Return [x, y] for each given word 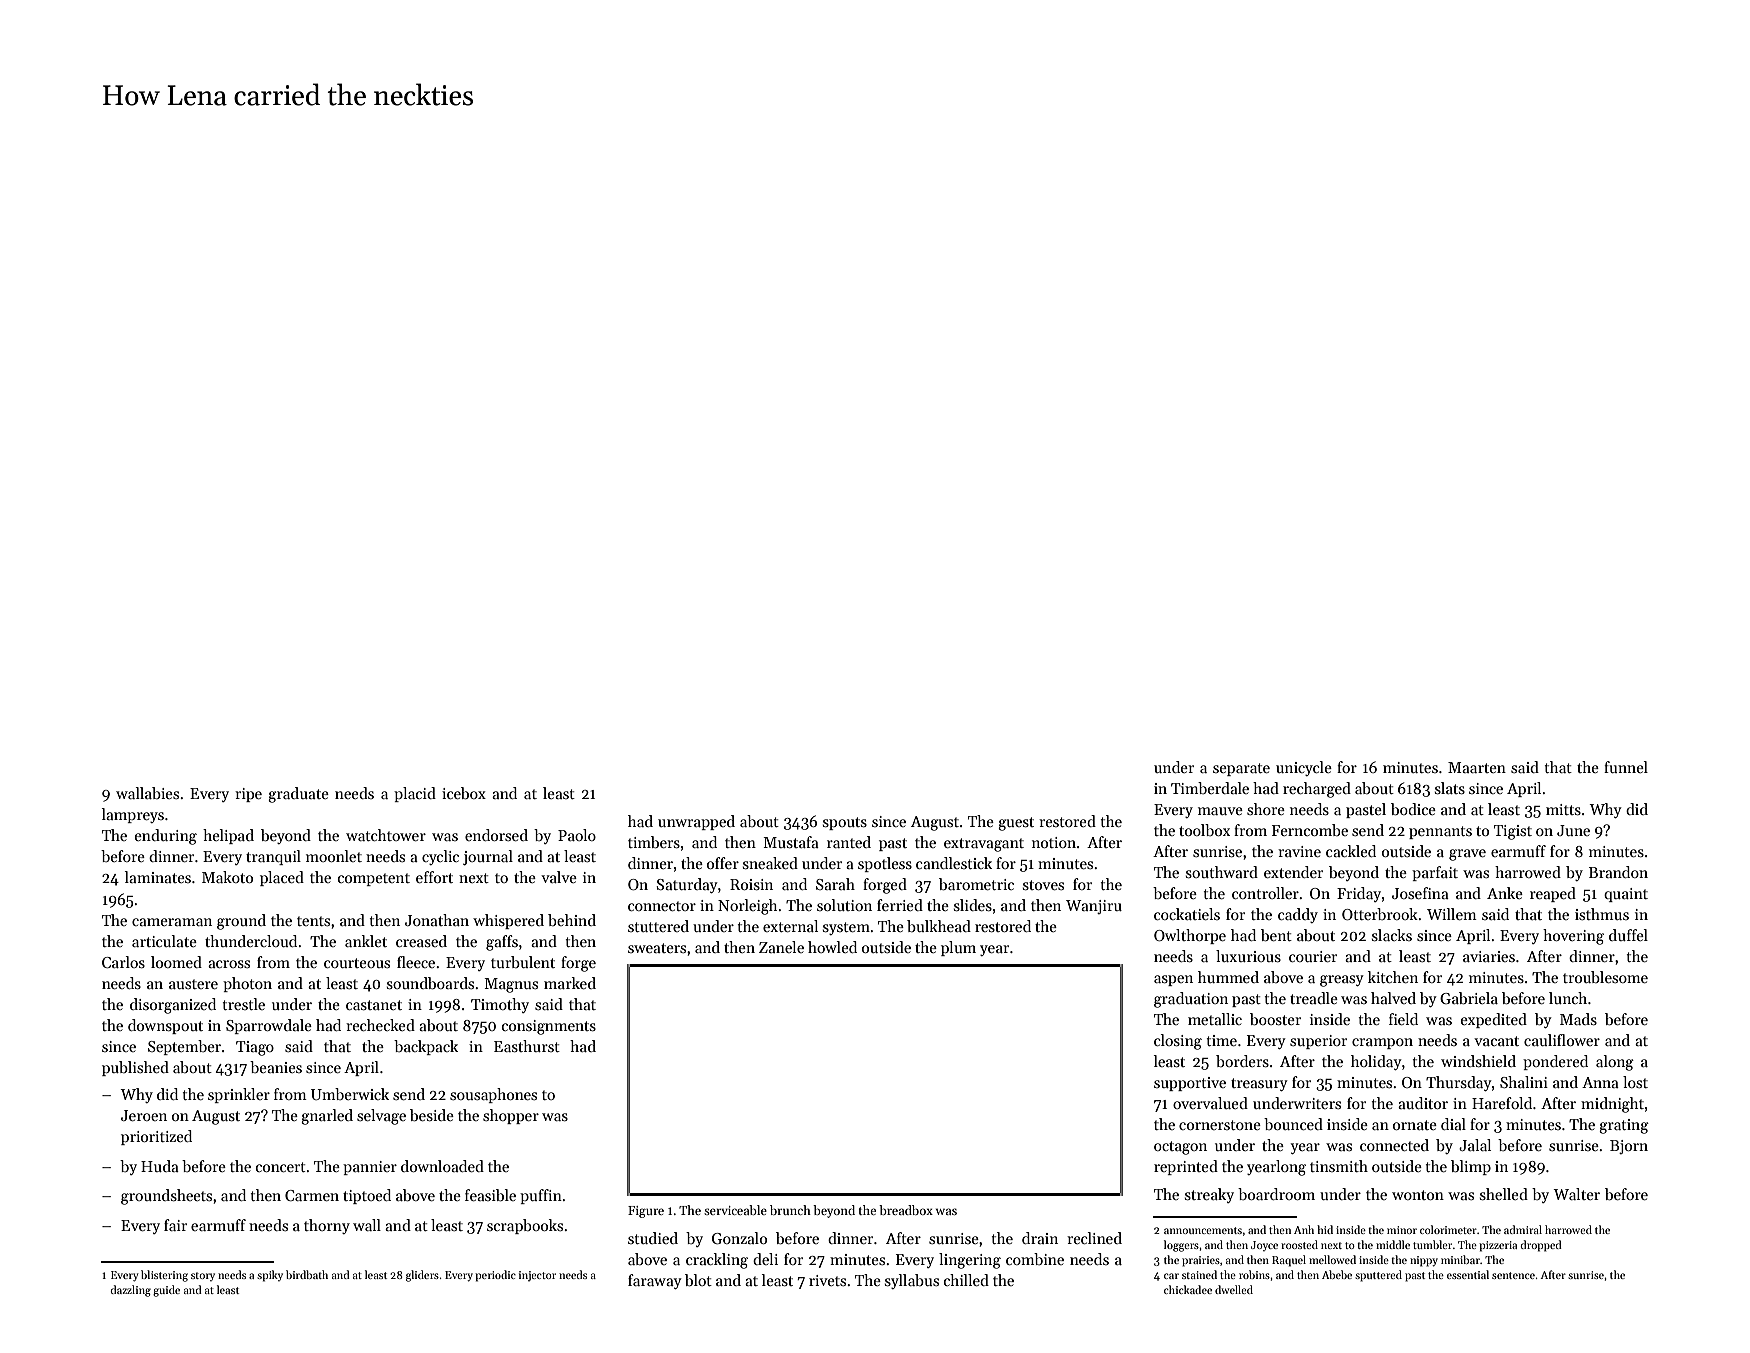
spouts [845, 823]
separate [1241, 769]
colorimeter [1448, 1229]
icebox [464, 793]
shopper [511, 1116]
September [184, 1047]
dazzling [131, 1291]
